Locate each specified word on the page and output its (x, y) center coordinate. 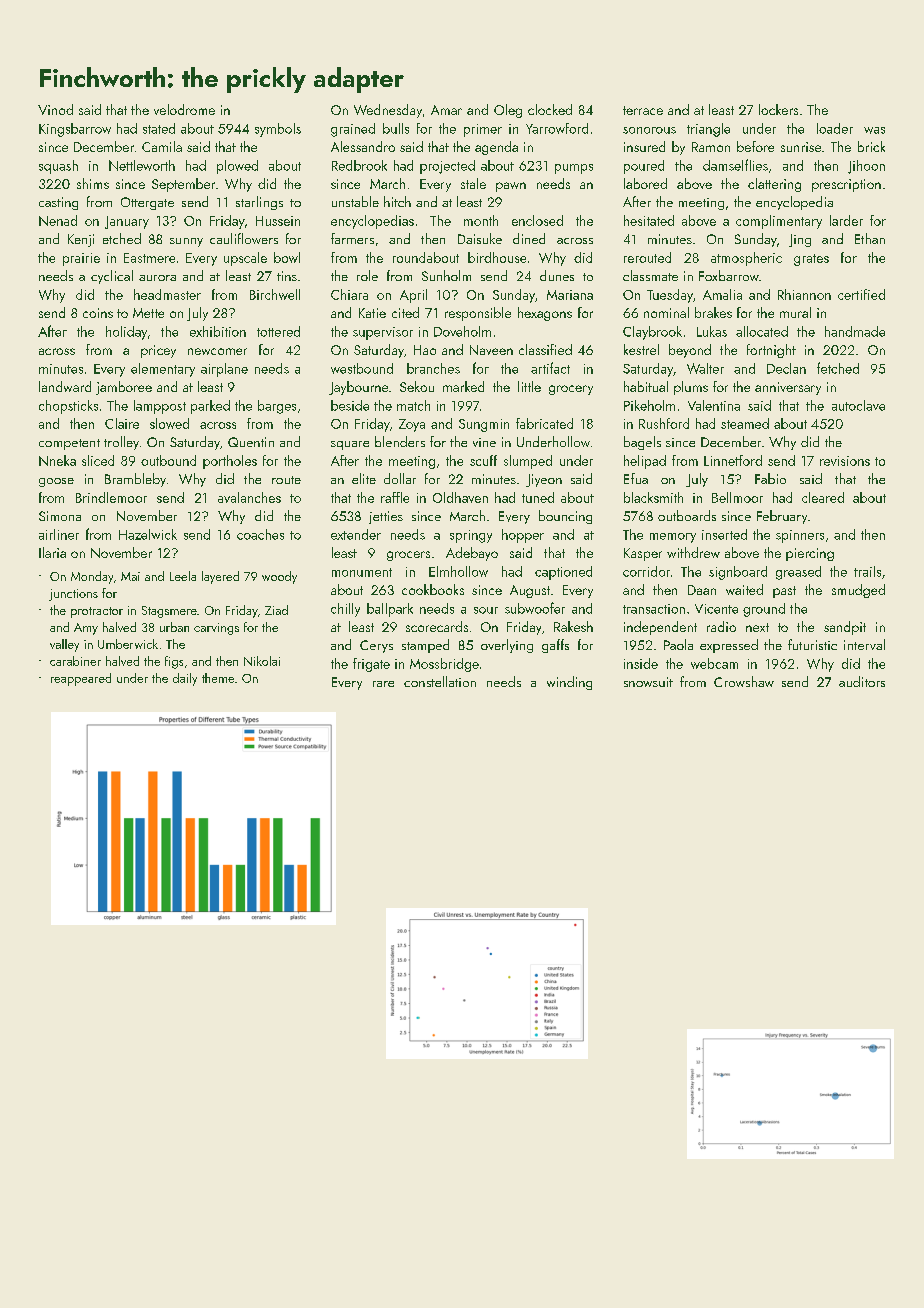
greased (798, 573)
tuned (538, 497)
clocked (550, 109)
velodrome (184, 109)
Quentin (251, 442)
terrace (643, 110)
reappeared (81, 679)
